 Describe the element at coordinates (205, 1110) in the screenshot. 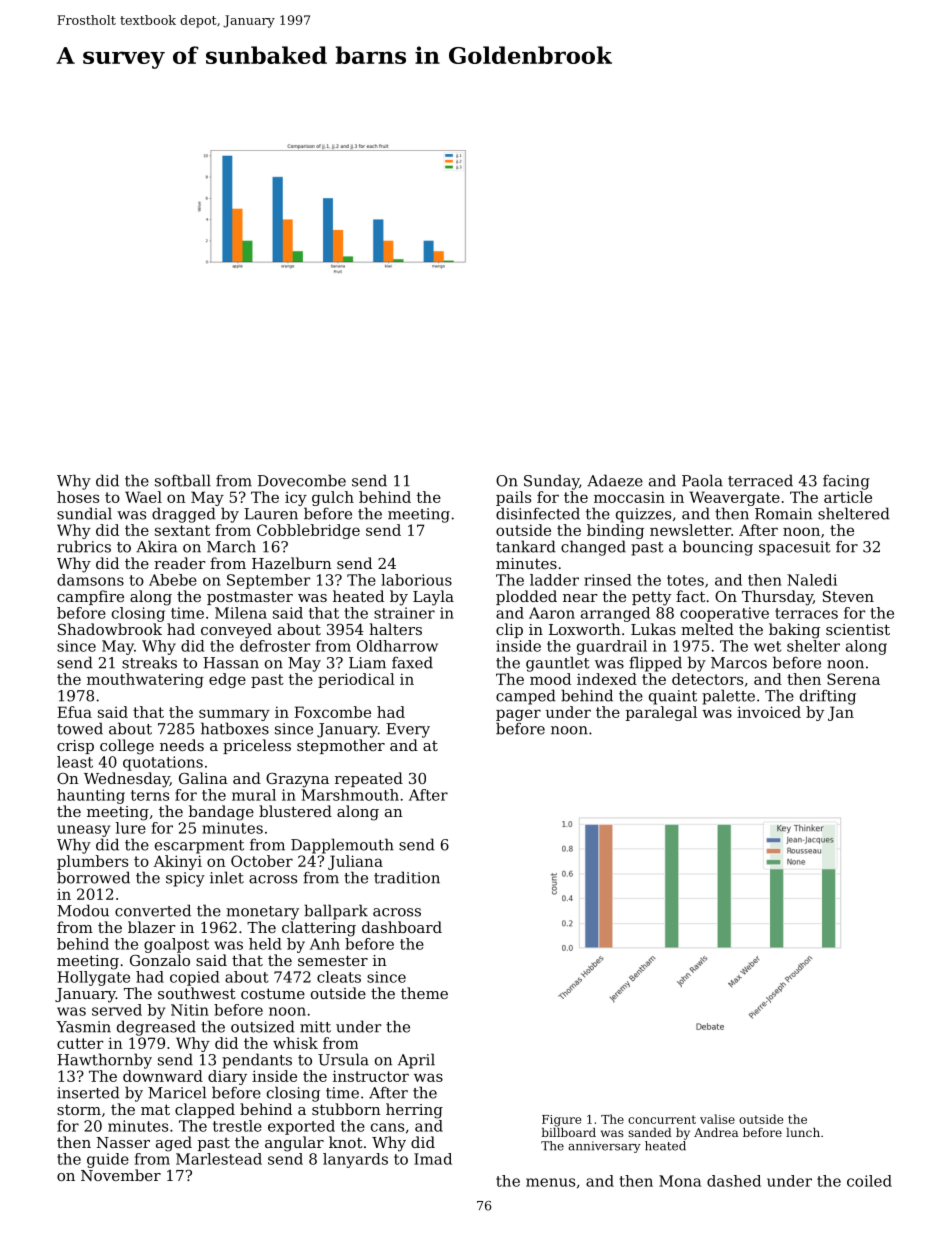

I see `clapped` at that location.
